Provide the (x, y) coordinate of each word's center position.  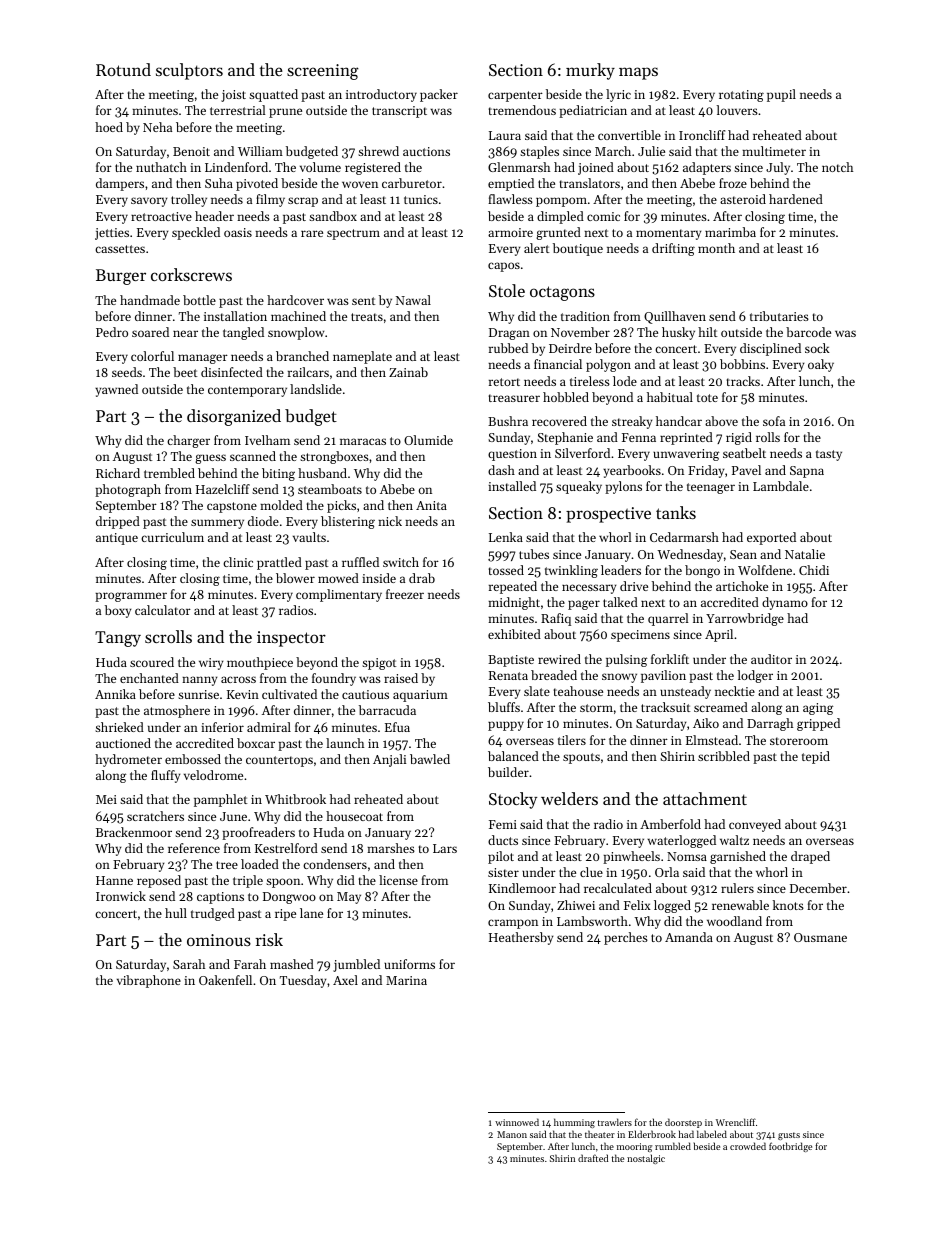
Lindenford (236, 167)
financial (558, 364)
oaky (821, 365)
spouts (581, 758)
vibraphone (149, 981)
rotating (741, 96)
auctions (426, 151)
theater (600, 1134)
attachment (705, 798)
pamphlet (220, 800)
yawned (116, 390)
